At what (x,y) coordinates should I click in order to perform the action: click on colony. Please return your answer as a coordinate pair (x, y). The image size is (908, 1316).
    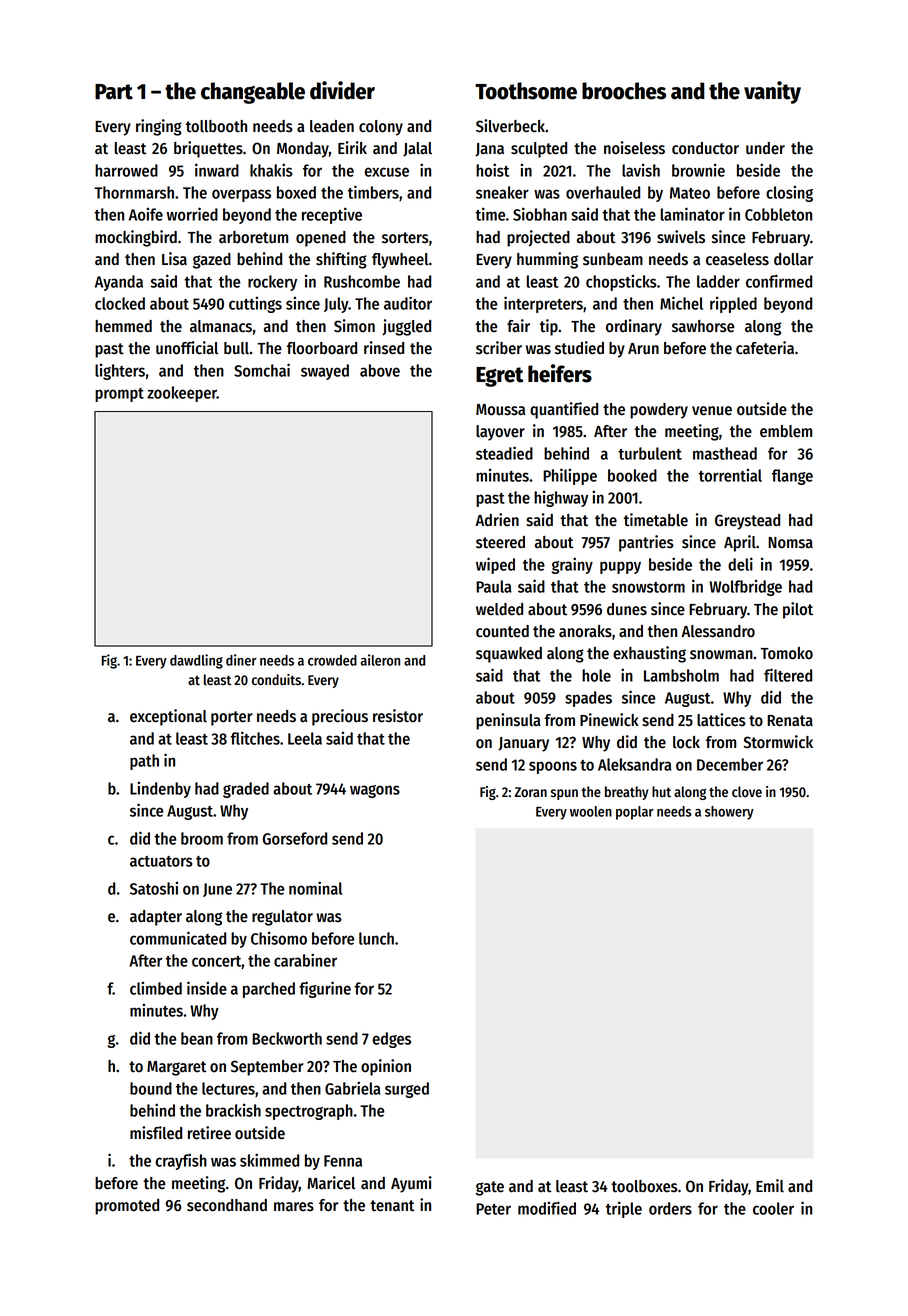
    Looking at the image, I should click on (381, 128).
